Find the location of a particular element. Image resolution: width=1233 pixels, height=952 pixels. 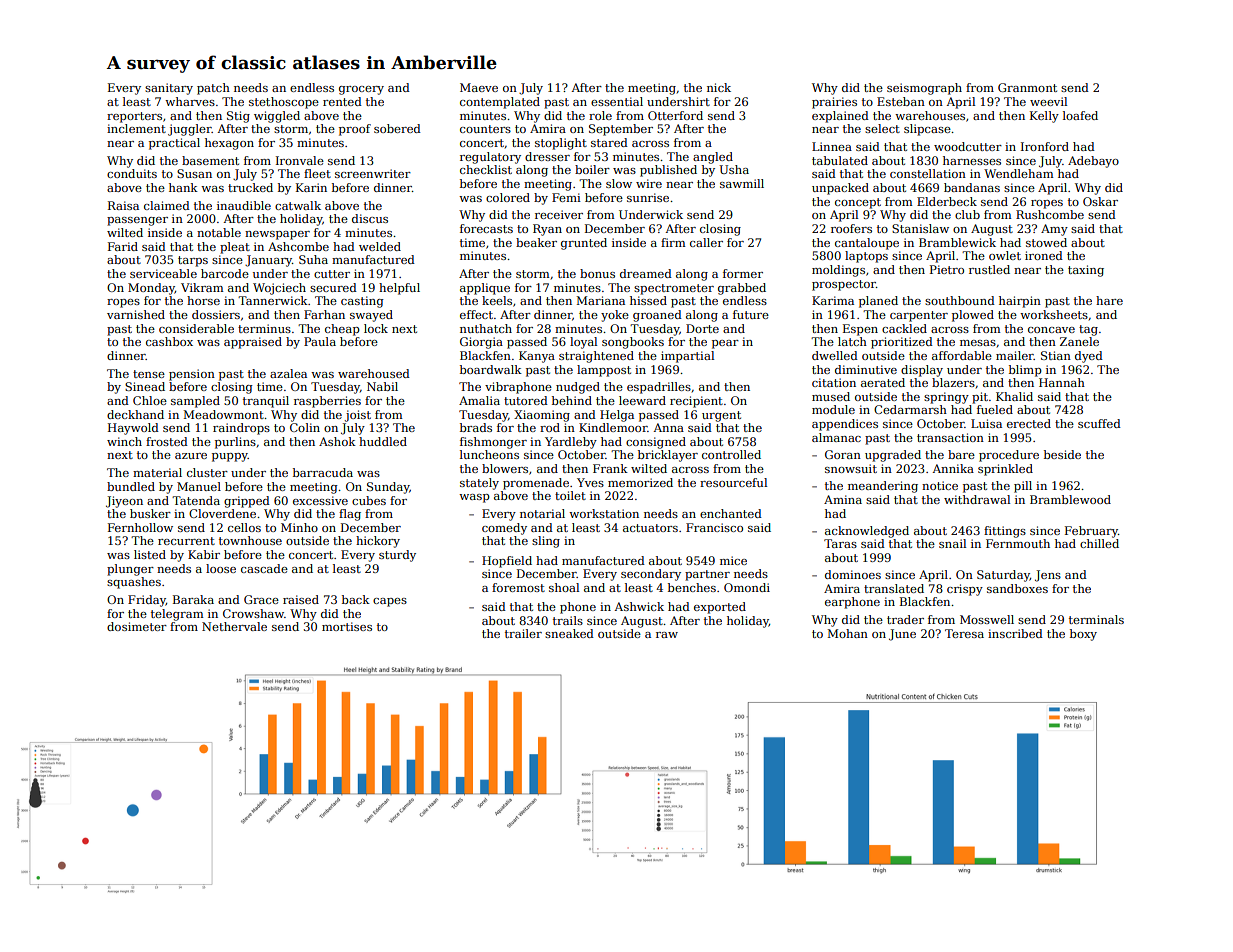

mice is located at coordinates (733, 560).
